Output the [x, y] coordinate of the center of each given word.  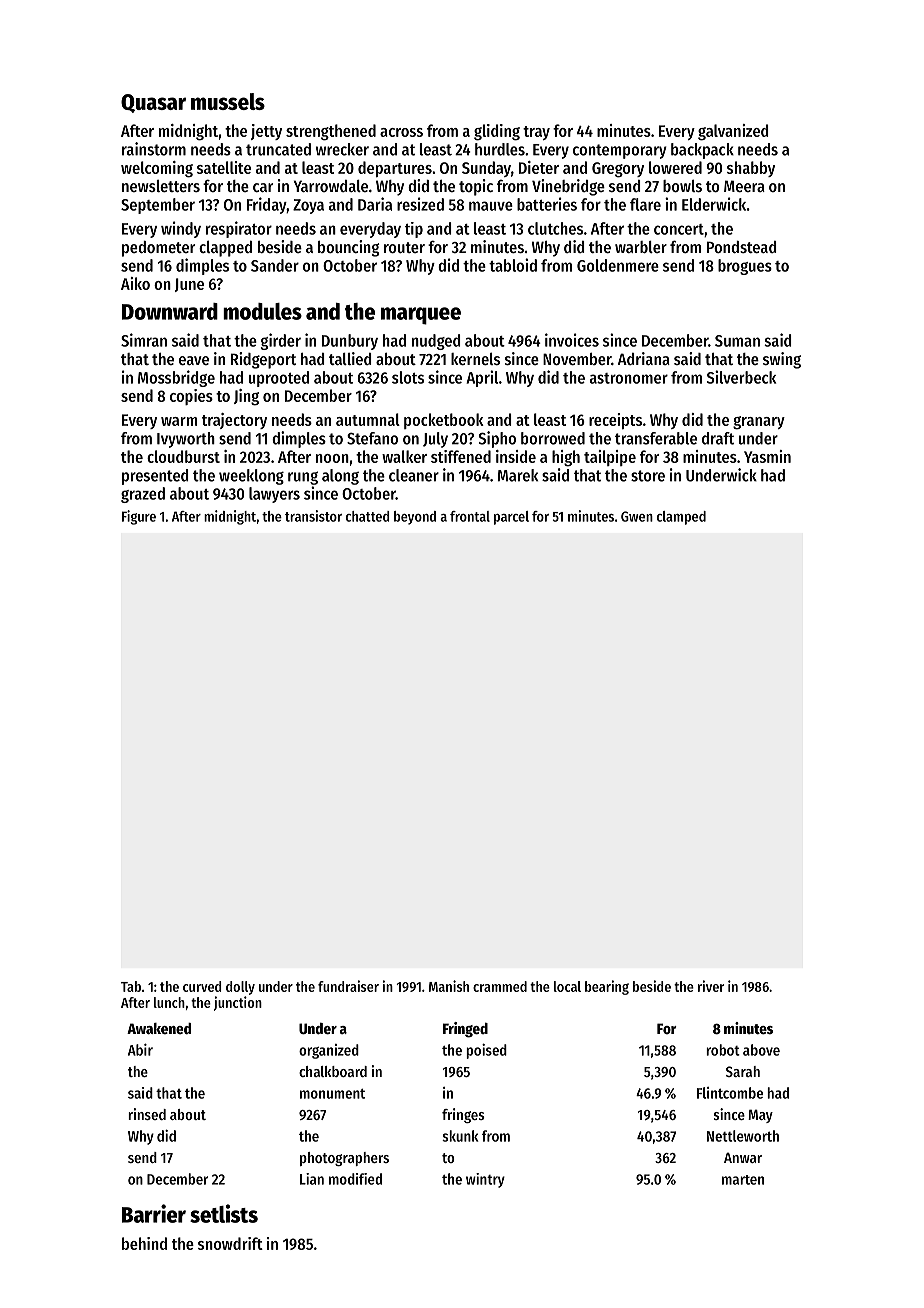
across [401, 132]
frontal [470, 516]
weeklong [251, 477]
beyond [415, 518]
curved [202, 986]
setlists [224, 1213]
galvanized [733, 132]
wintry [485, 1180]
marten [743, 1180]
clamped [681, 518]
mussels [228, 101]
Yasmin [767, 456]
